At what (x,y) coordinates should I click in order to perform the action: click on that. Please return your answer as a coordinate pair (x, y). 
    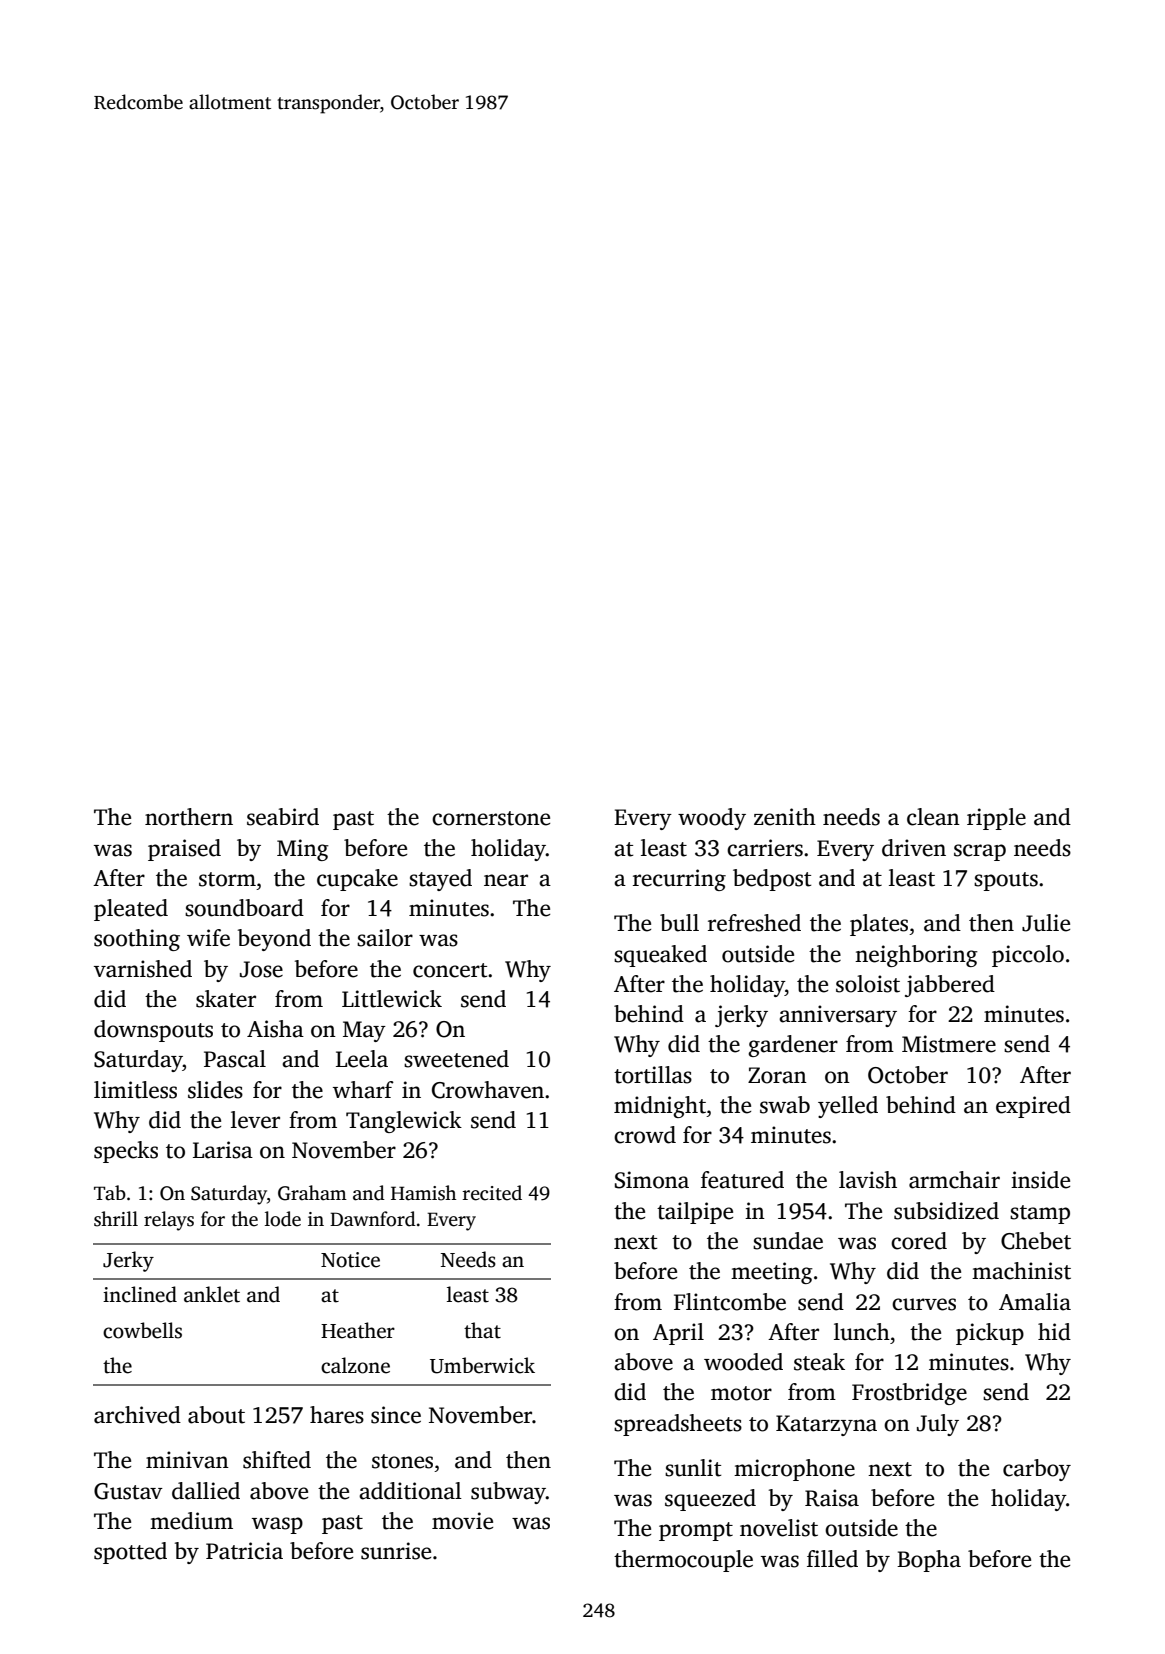
    Looking at the image, I should click on (482, 1330).
